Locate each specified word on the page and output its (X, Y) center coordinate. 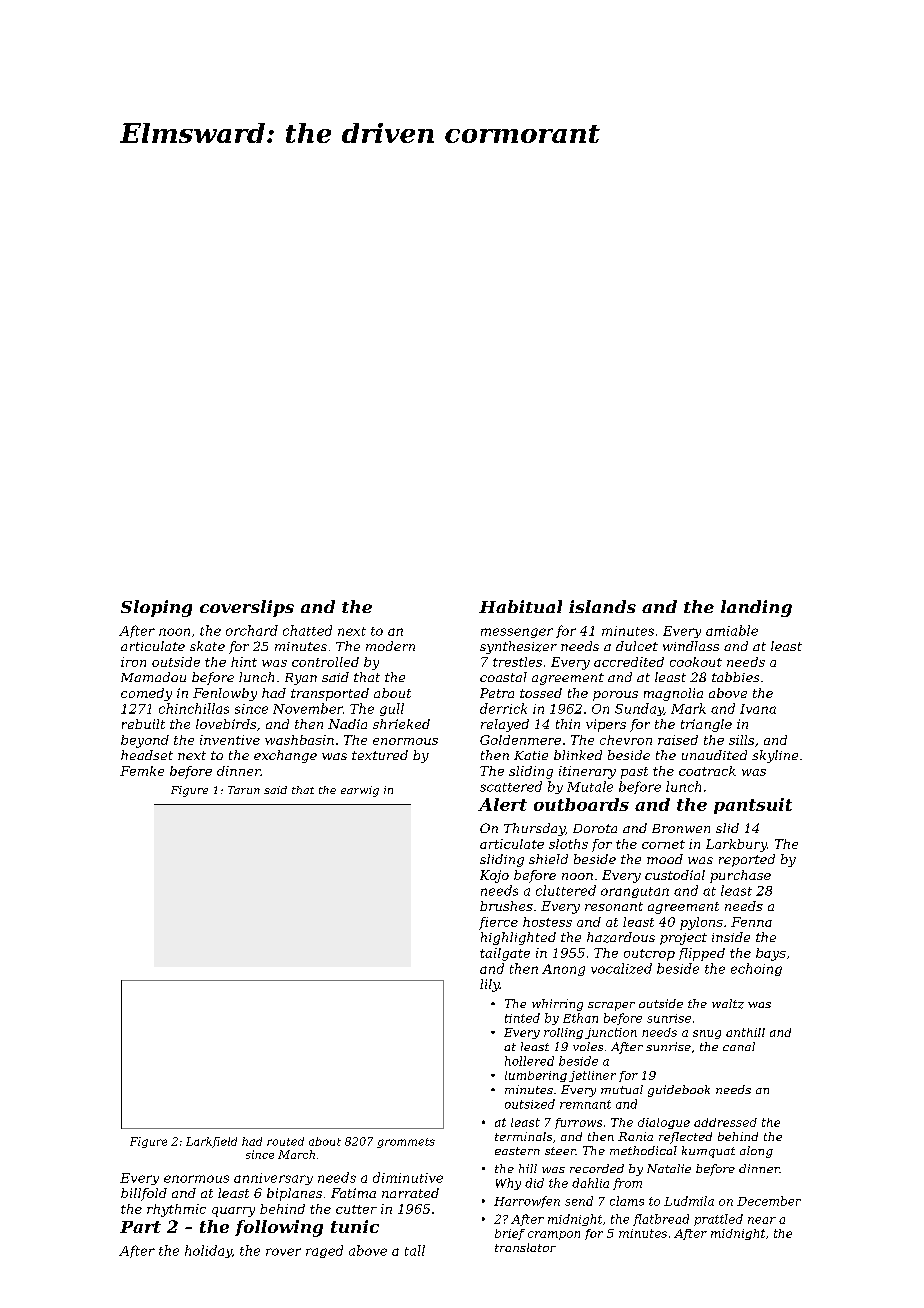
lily (490, 985)
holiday (208, 1251)
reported (747, 860)
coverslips (247, 608)
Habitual (520, 606)
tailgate (505, 954)
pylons (701, 923)
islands (602, 606)
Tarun (244, 790)
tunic (355, 1226)
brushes (506, 906)
